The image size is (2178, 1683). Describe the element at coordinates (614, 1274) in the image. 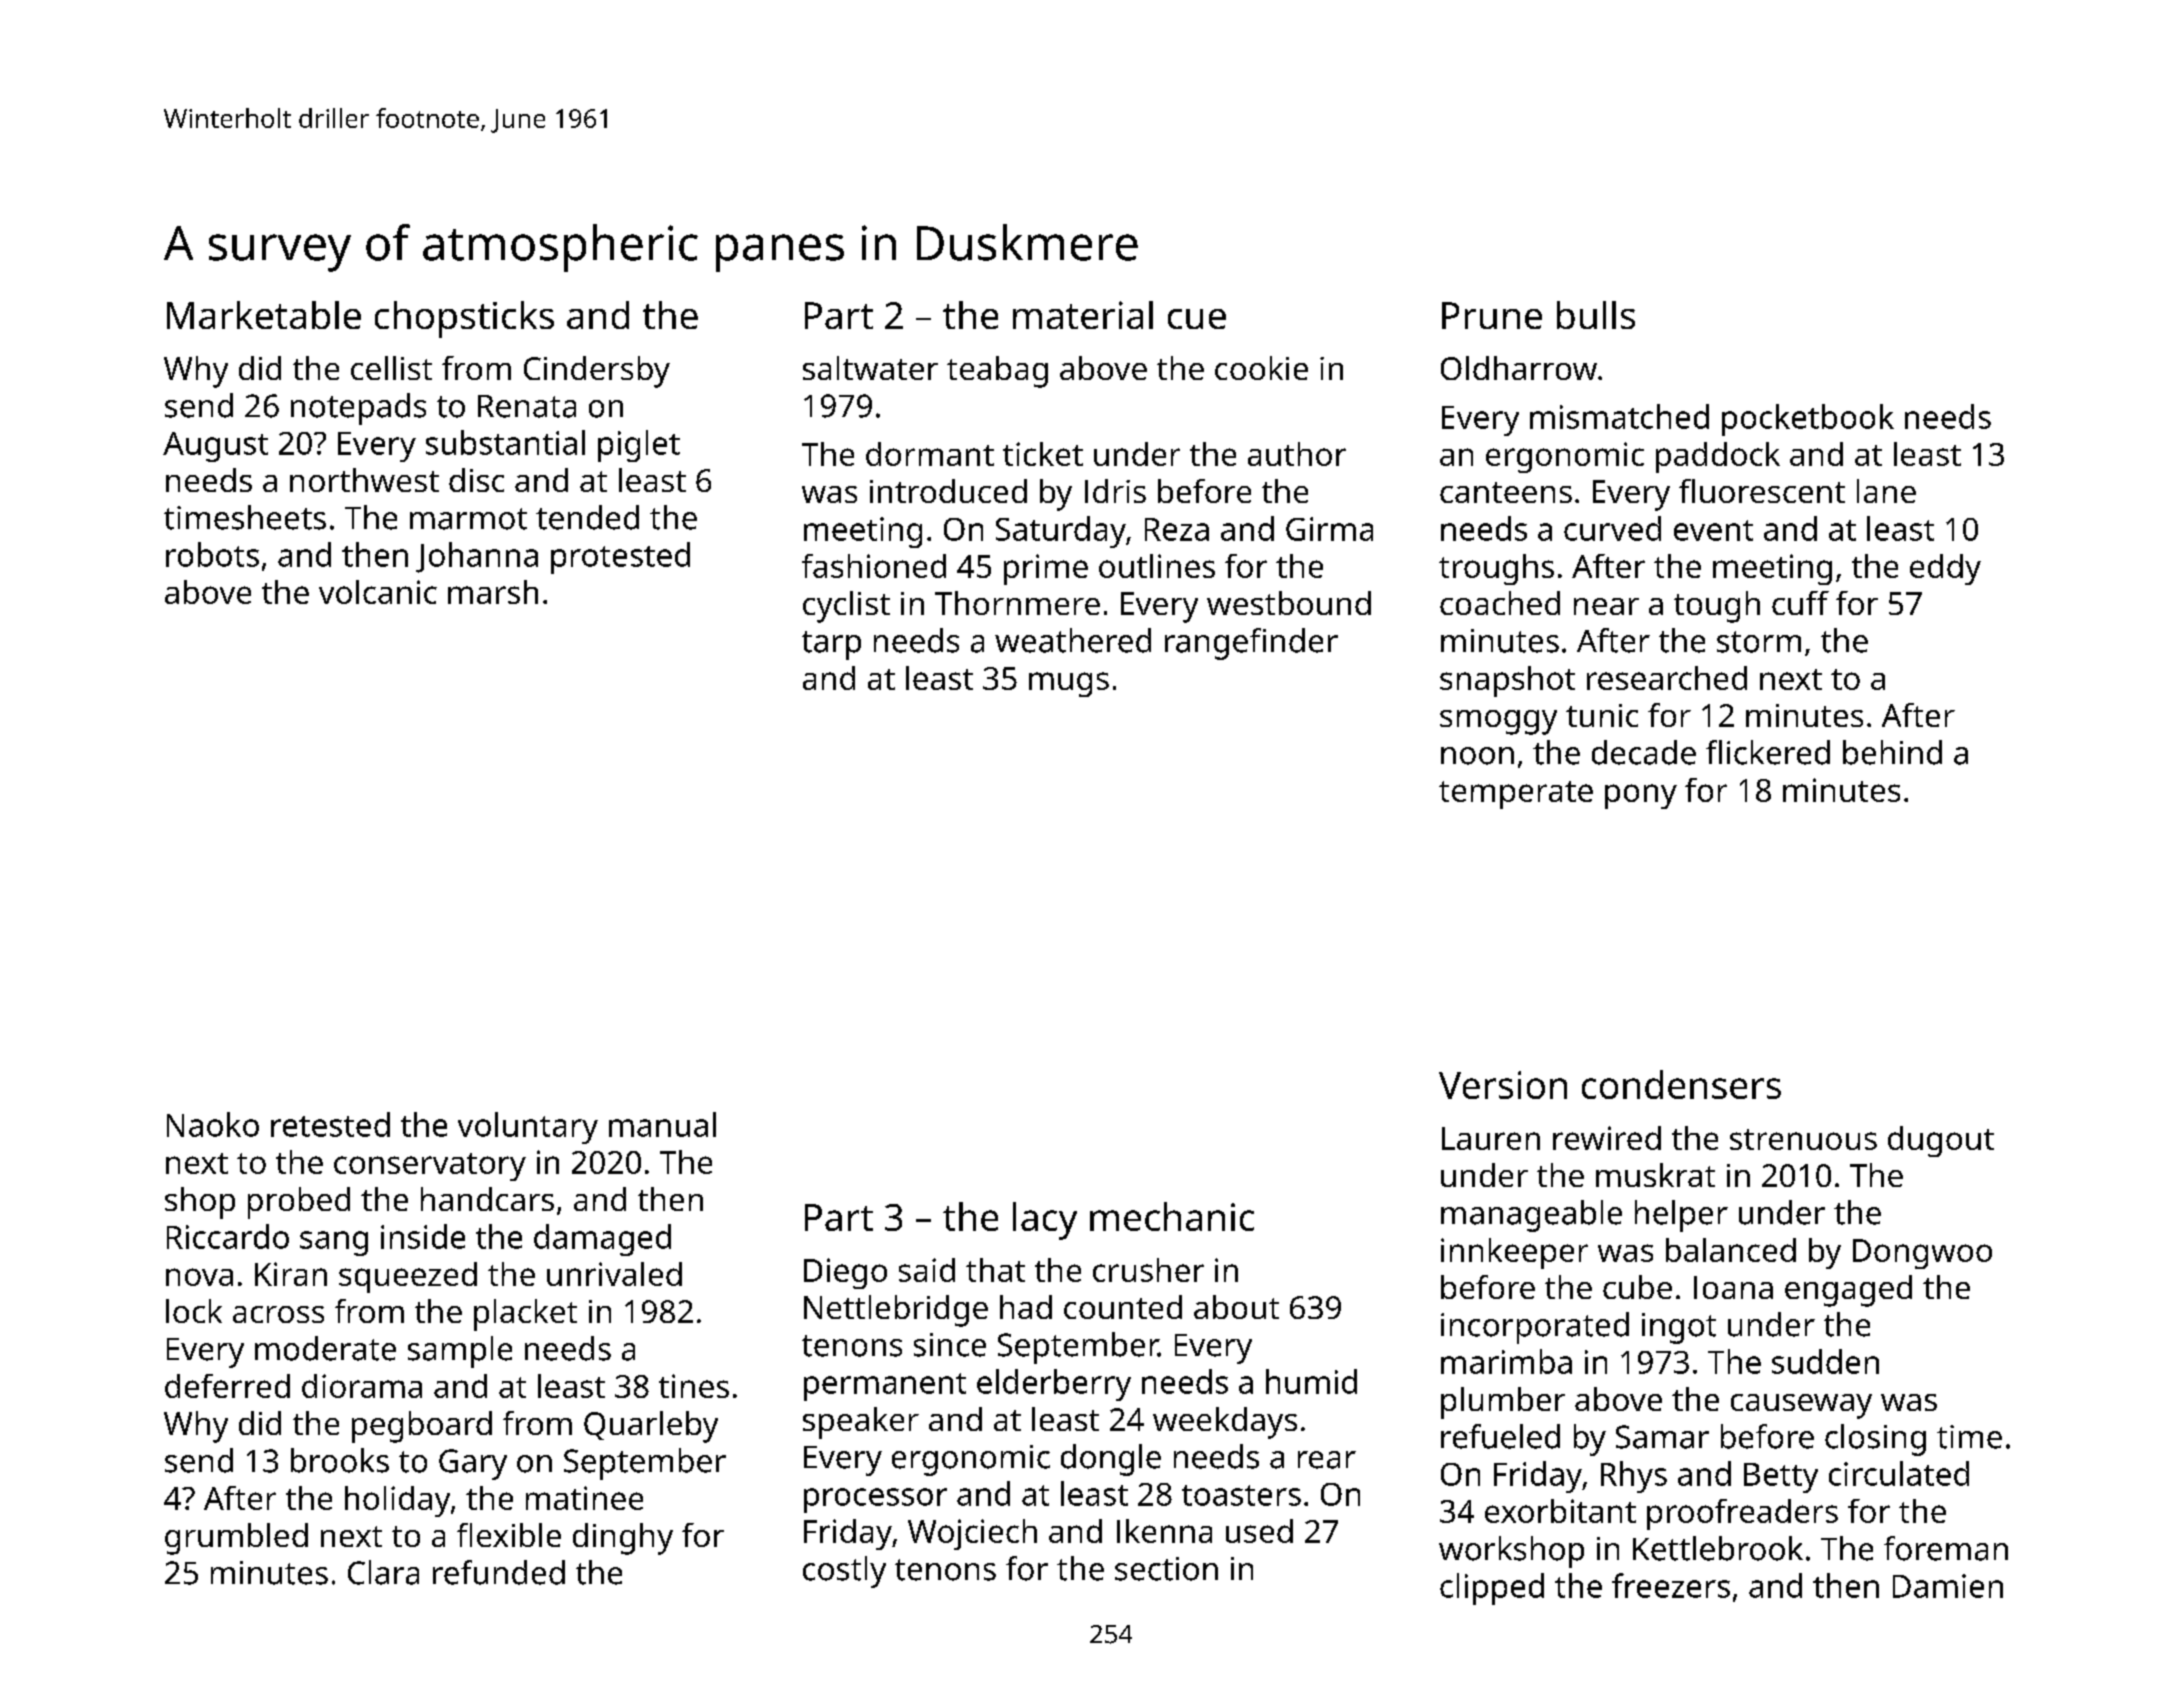

I see `unrivaled` at that location.
